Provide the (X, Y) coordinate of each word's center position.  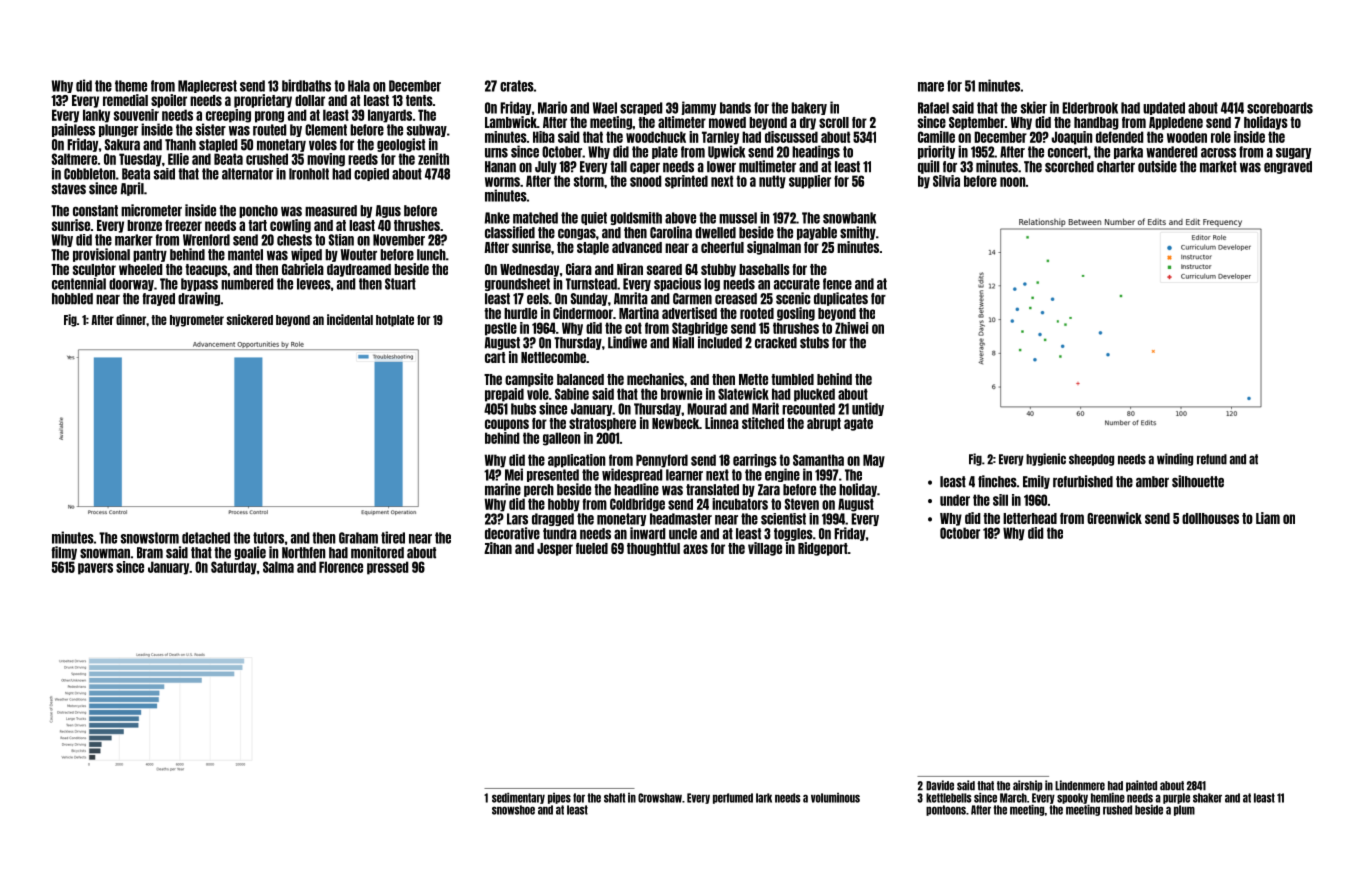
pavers (95, 569)
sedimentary (518, 798)
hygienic (1046, 459)
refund (1212, 459)
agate (858, 424)
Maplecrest (207, 86)
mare (931, 87)
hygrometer (197, 321)
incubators (740, 504)
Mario (552, 107)
